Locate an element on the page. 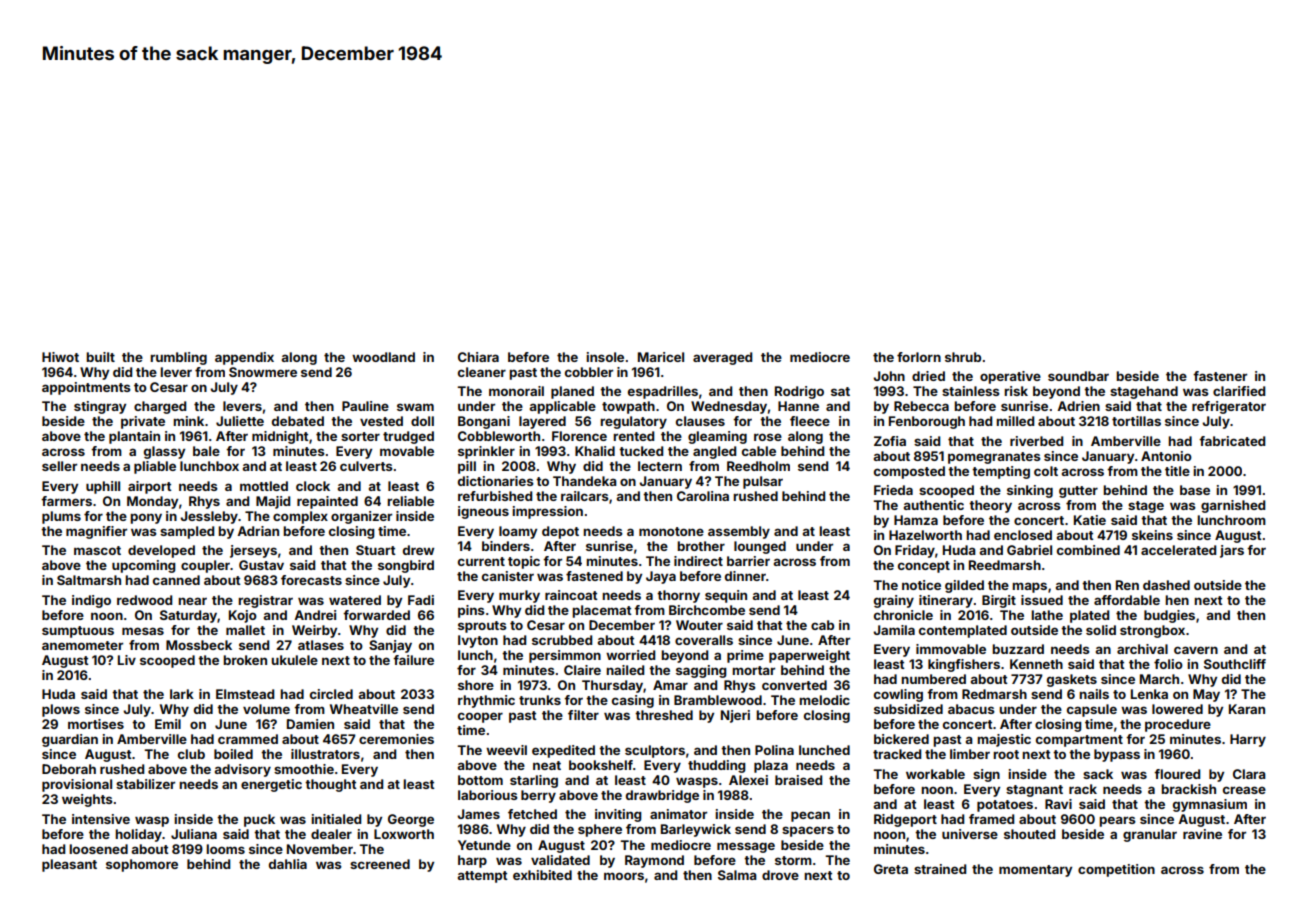 The height and width of the page is (924, 1308). forlorn is located at coordinates (919, 357).
